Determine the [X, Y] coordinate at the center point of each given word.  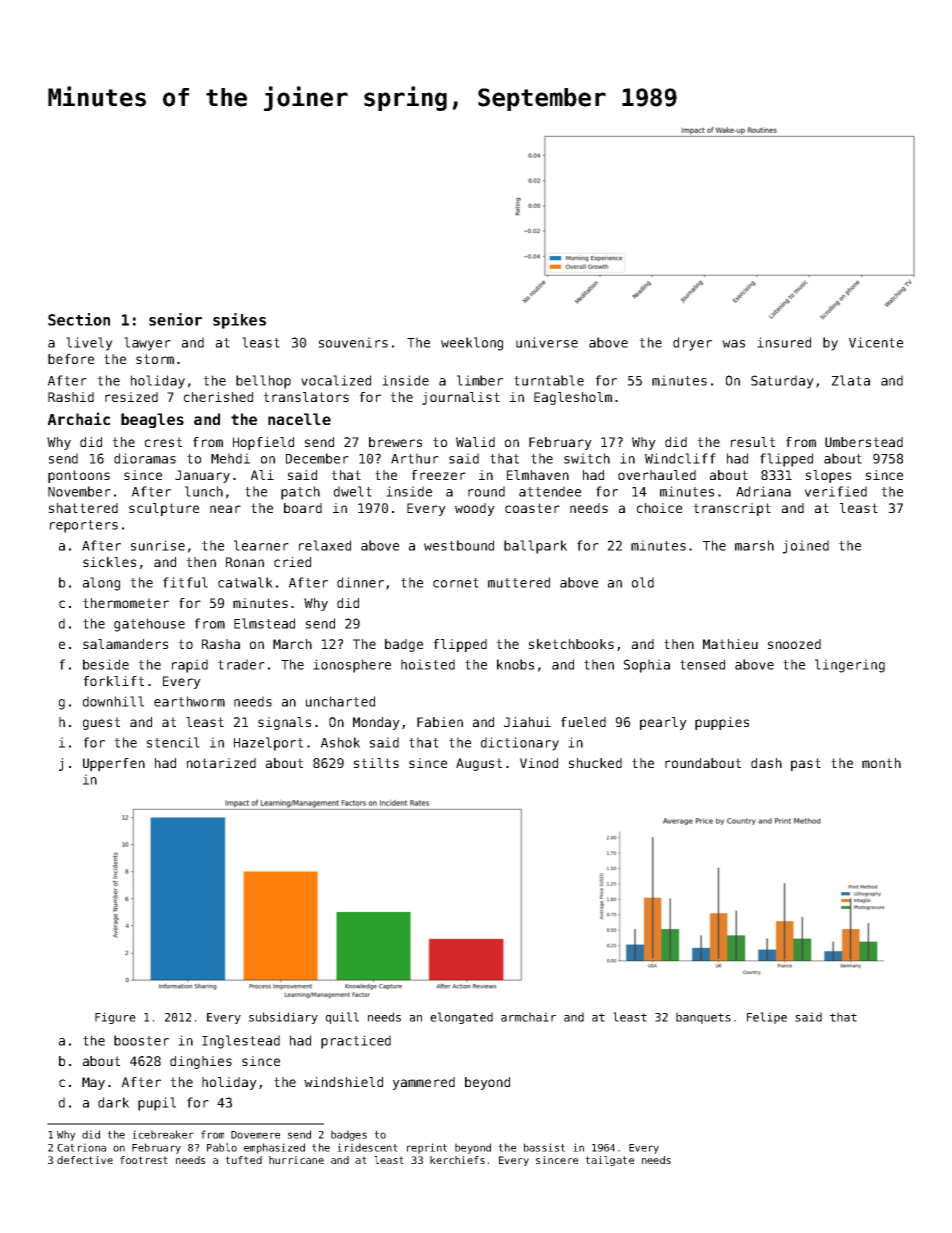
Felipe [767, 1018]
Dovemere [255, 1135]
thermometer [126, 603]
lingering [850, 666]
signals [284, 723]
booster [141, 1040]
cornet [456, 583]
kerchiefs [457, 1160]
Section [79, 319]
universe [547, 342]
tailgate [609, 1161]
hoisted [428, 664]
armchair [528, 1017]
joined [806, 547]
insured [784, 342]
